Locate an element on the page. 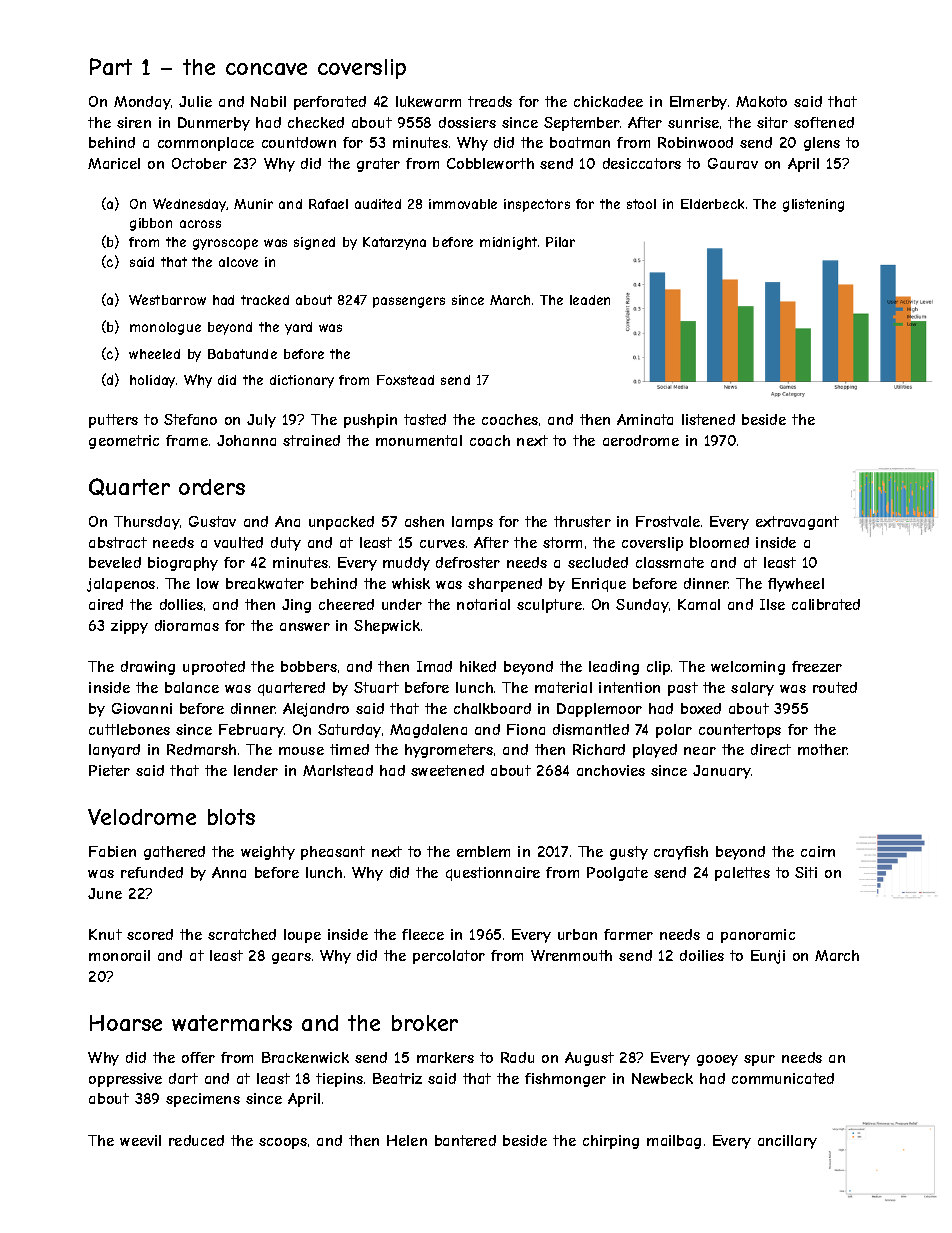 Image resolution: width=952 pixels, height=1233 pixels. Elderbeck is located at coordinates (712, 204).
